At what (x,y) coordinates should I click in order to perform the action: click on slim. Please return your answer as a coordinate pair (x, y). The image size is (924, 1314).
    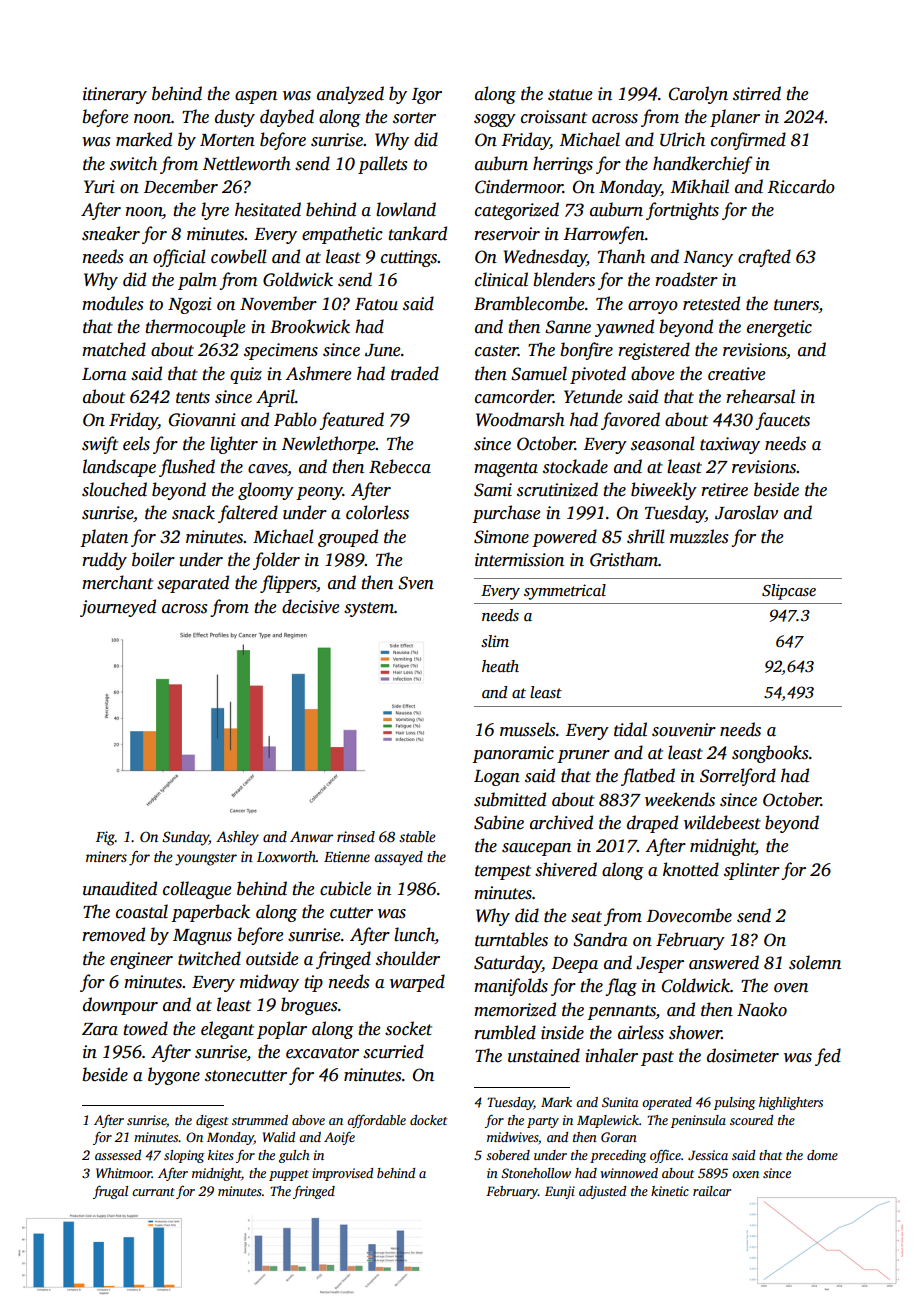
    Looking at the image, I should click on (495, 641).
